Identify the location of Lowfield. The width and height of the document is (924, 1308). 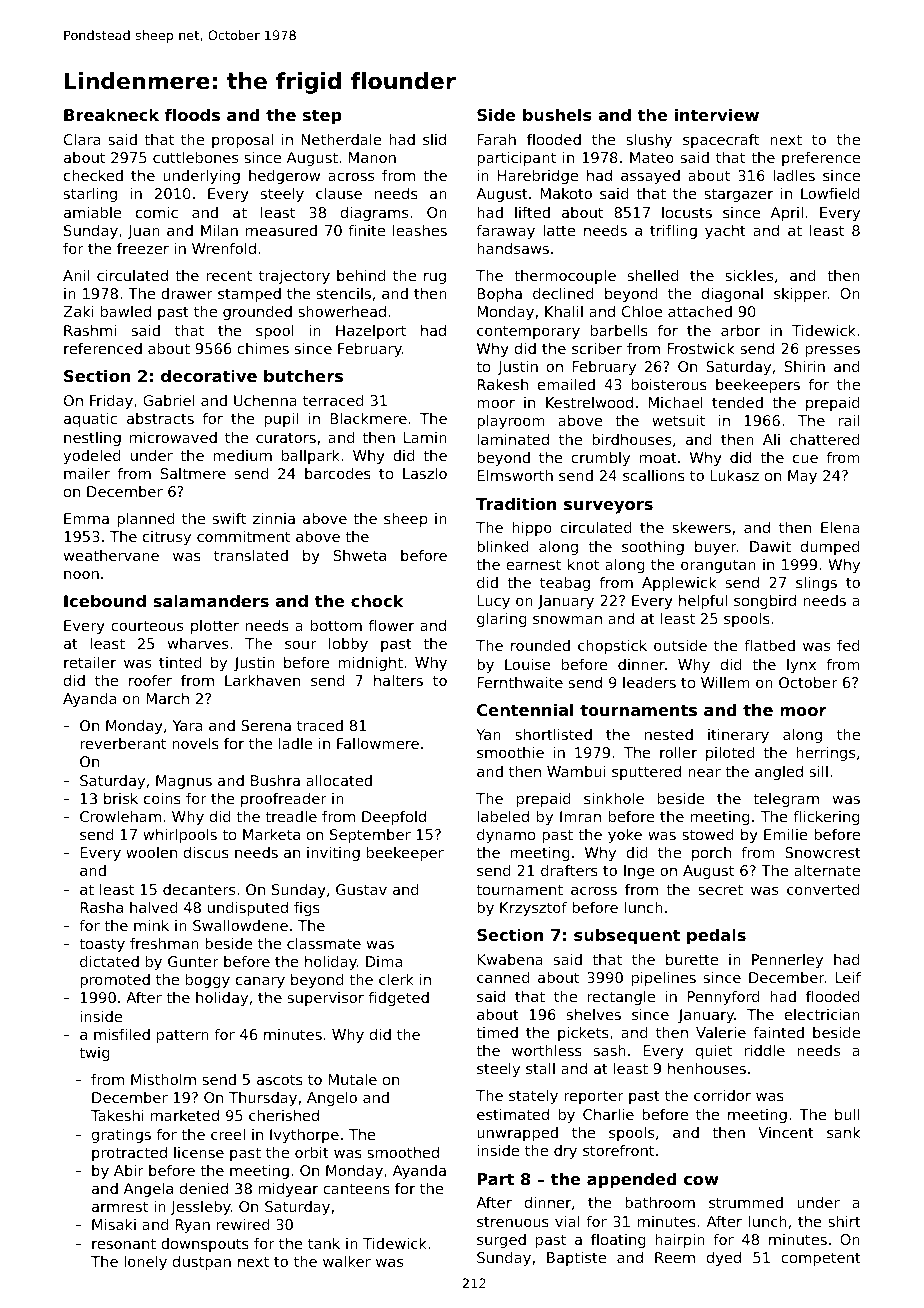
(830, 193).
